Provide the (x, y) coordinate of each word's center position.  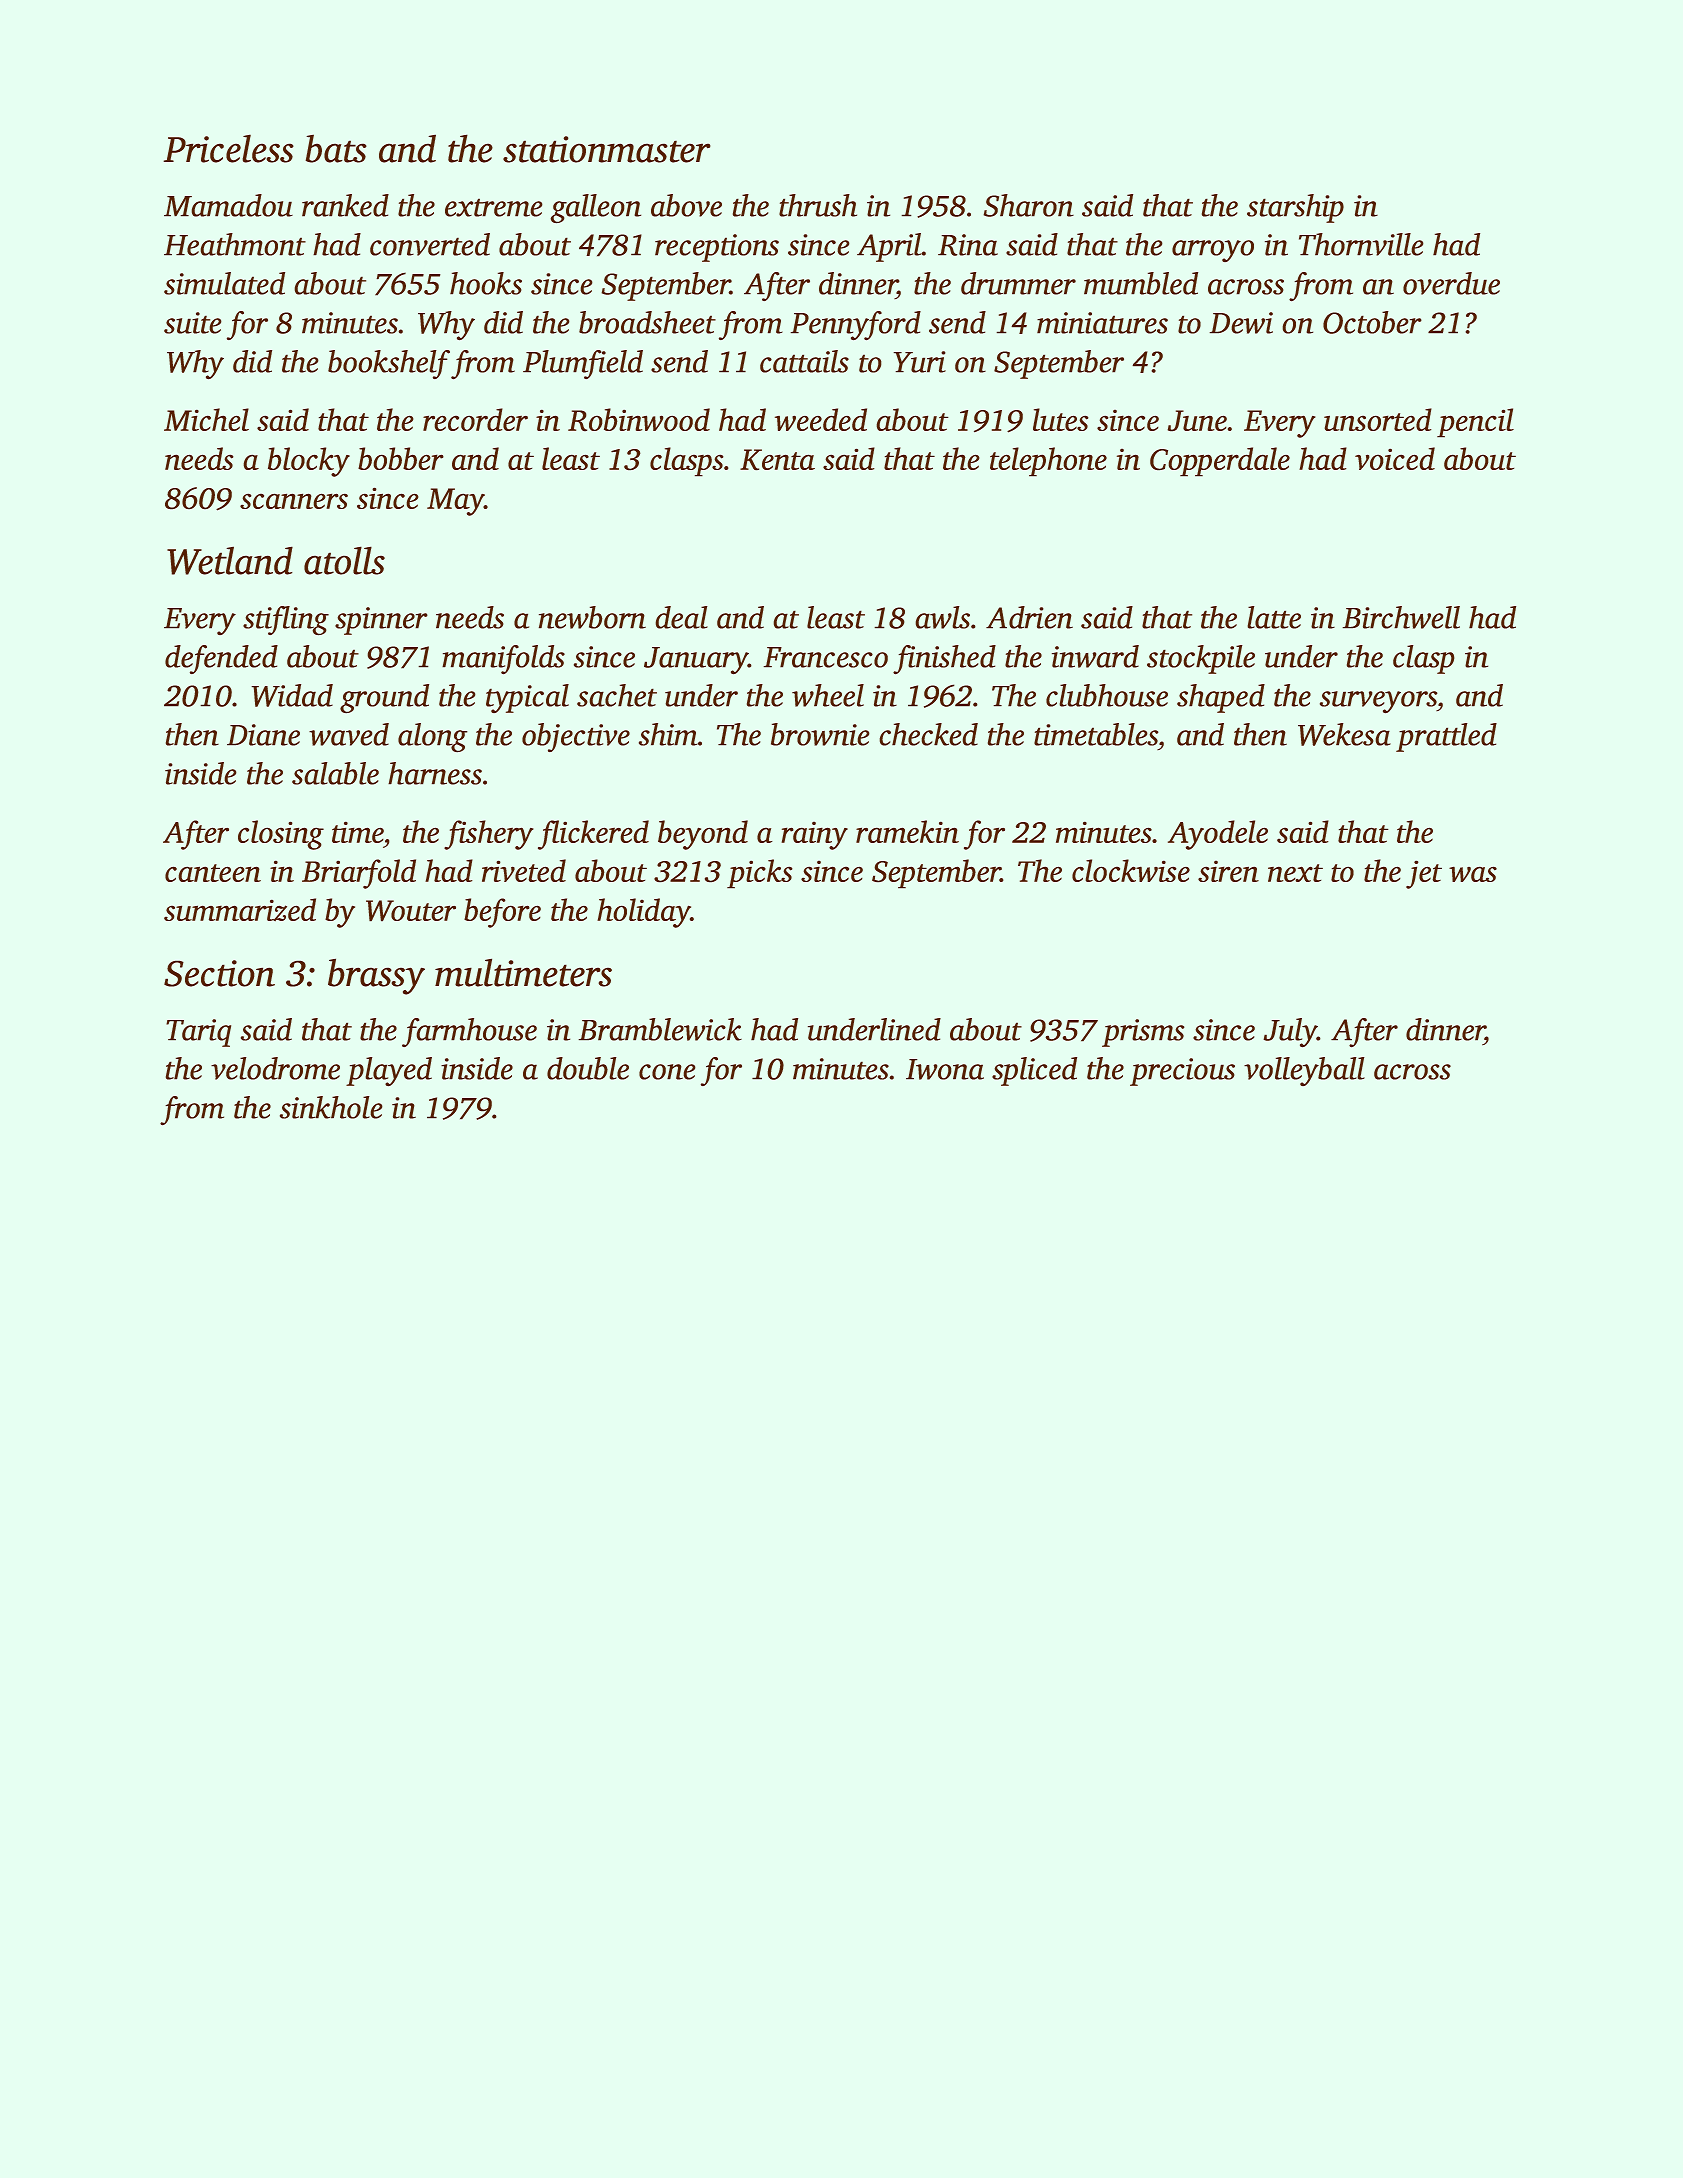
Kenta (777, 459)
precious (1182, 1072)
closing (281, 835)
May (455, 502)
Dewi (1241, 323)
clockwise (1131, 870)
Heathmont (235, 244)
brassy (376, 977)
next (1295, 873)
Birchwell (1401, 617)
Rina (968, 245)
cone (667, 1072)
